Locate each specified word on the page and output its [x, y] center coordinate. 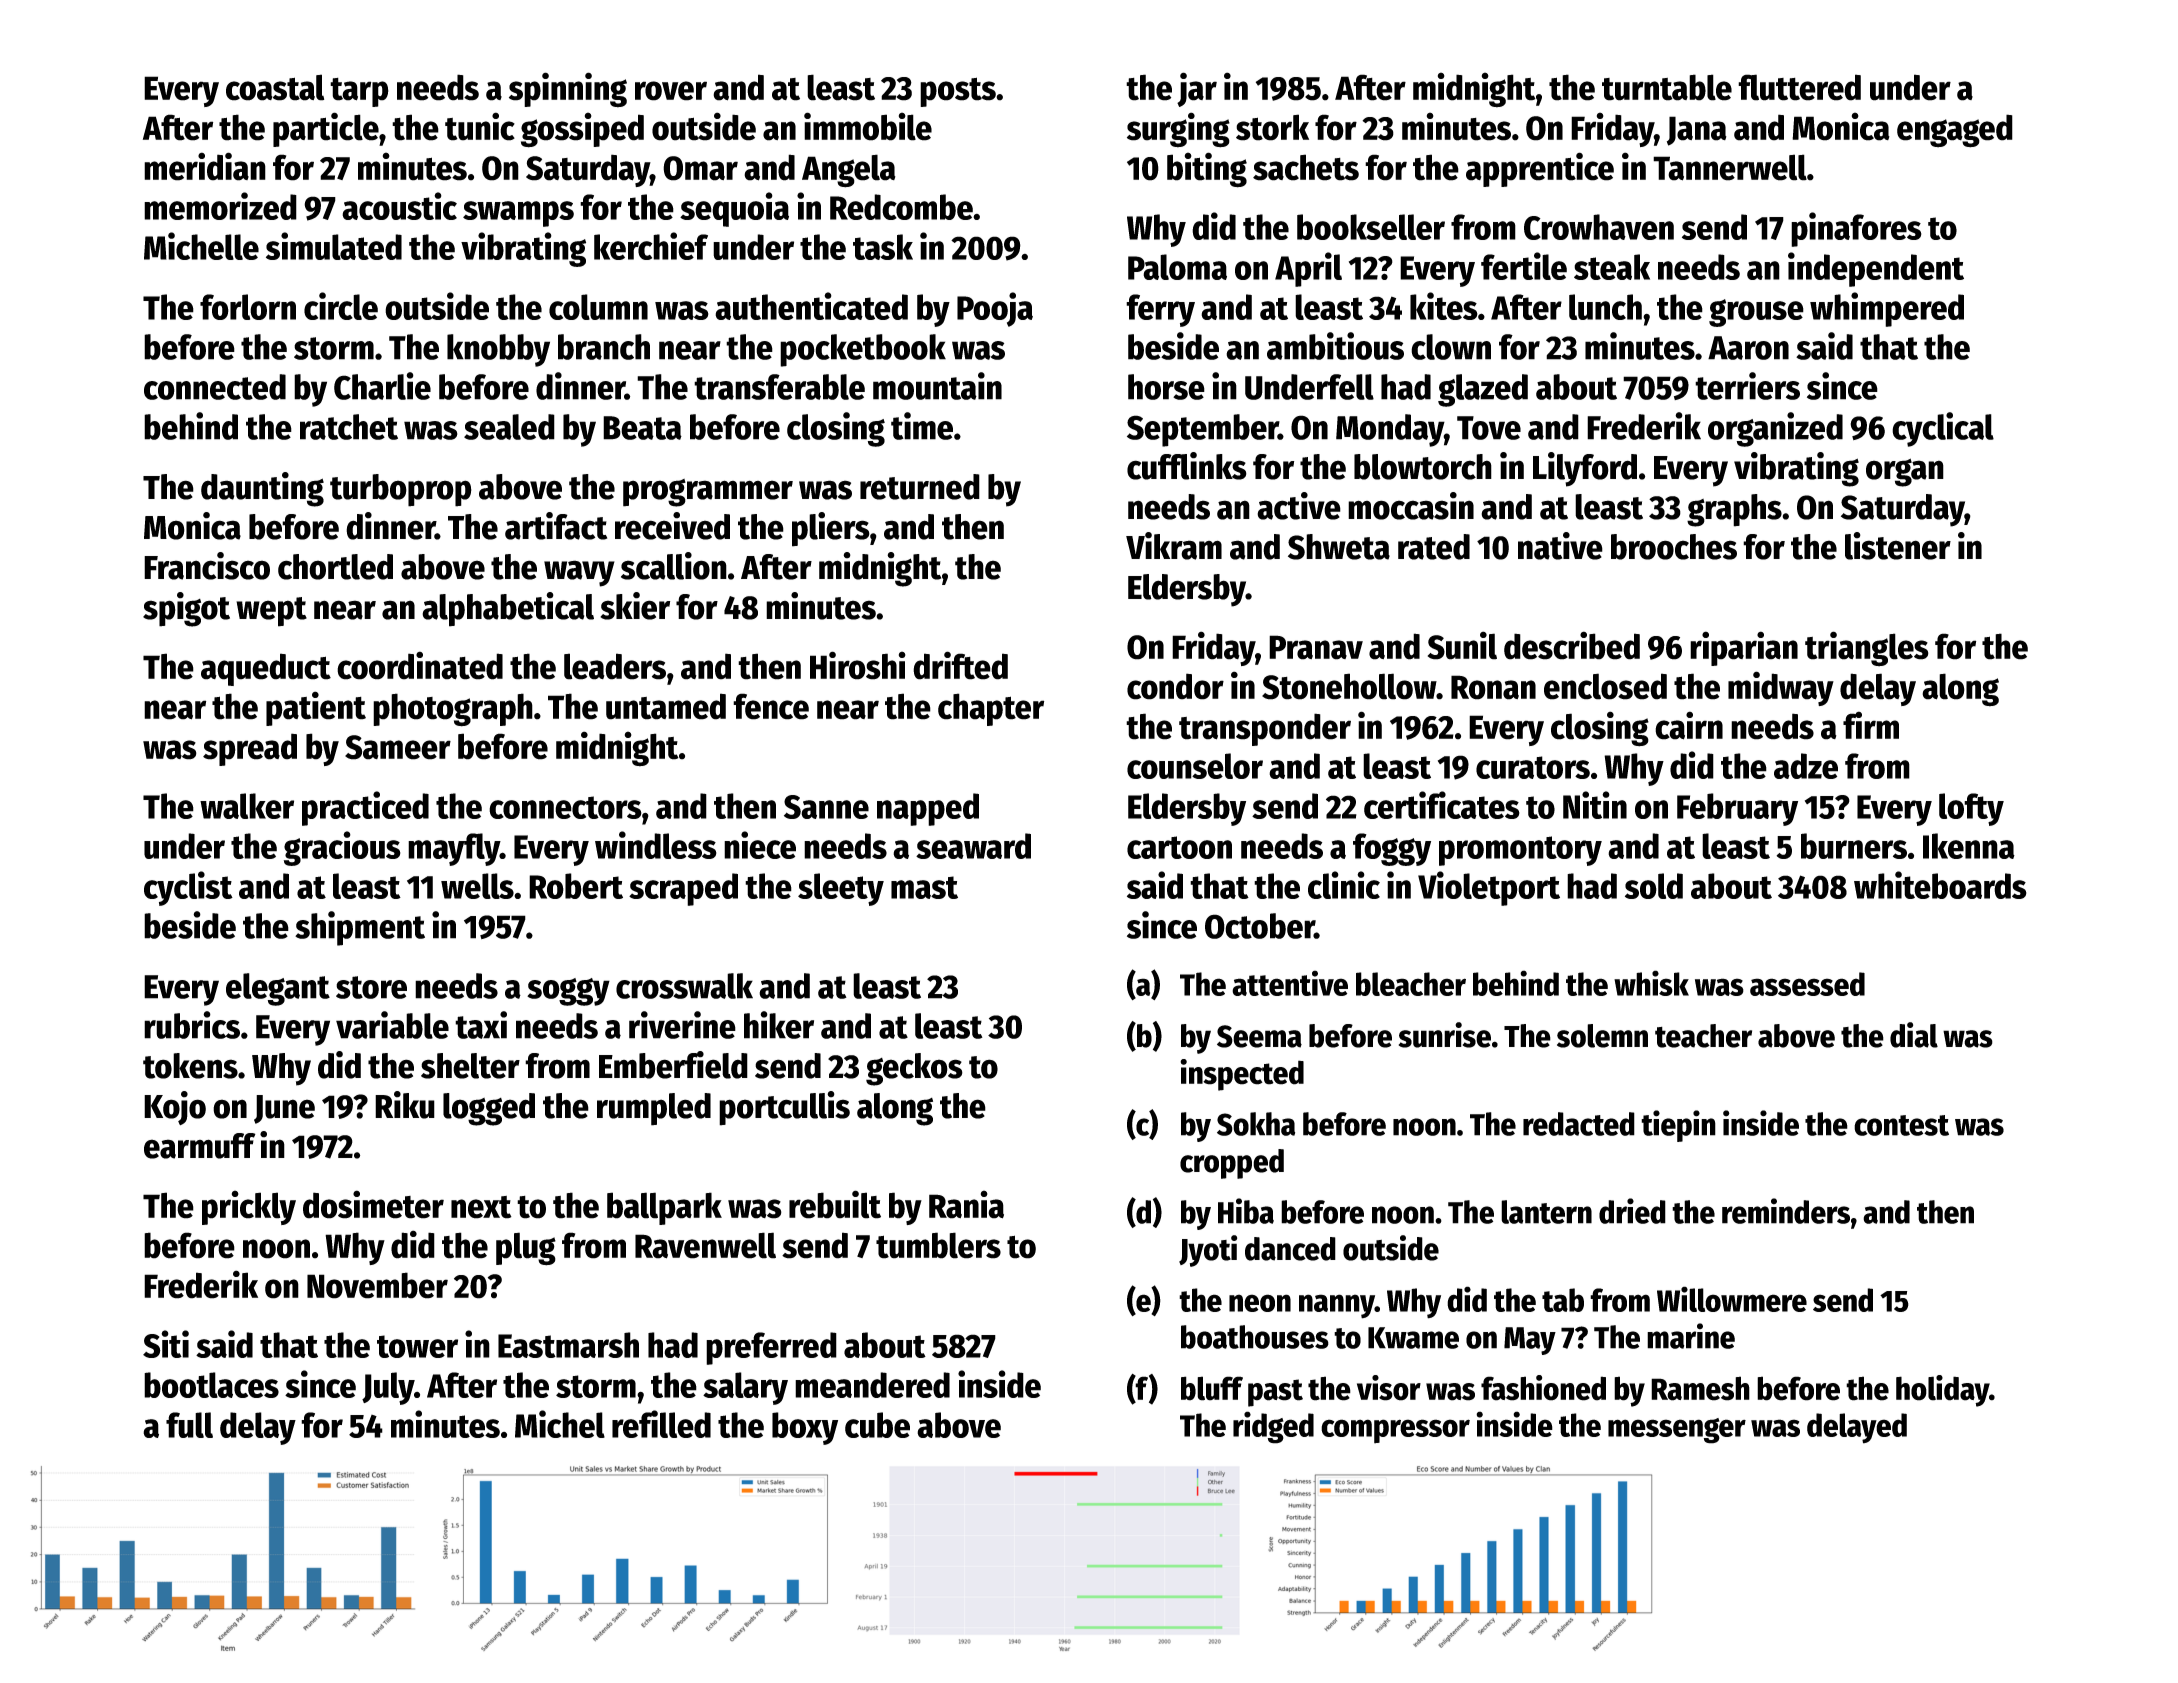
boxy [805, 1428]
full [189, 1425]
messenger [1677, 1431]
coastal [275, 87]
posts [958, 92]
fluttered [1799, 87]
